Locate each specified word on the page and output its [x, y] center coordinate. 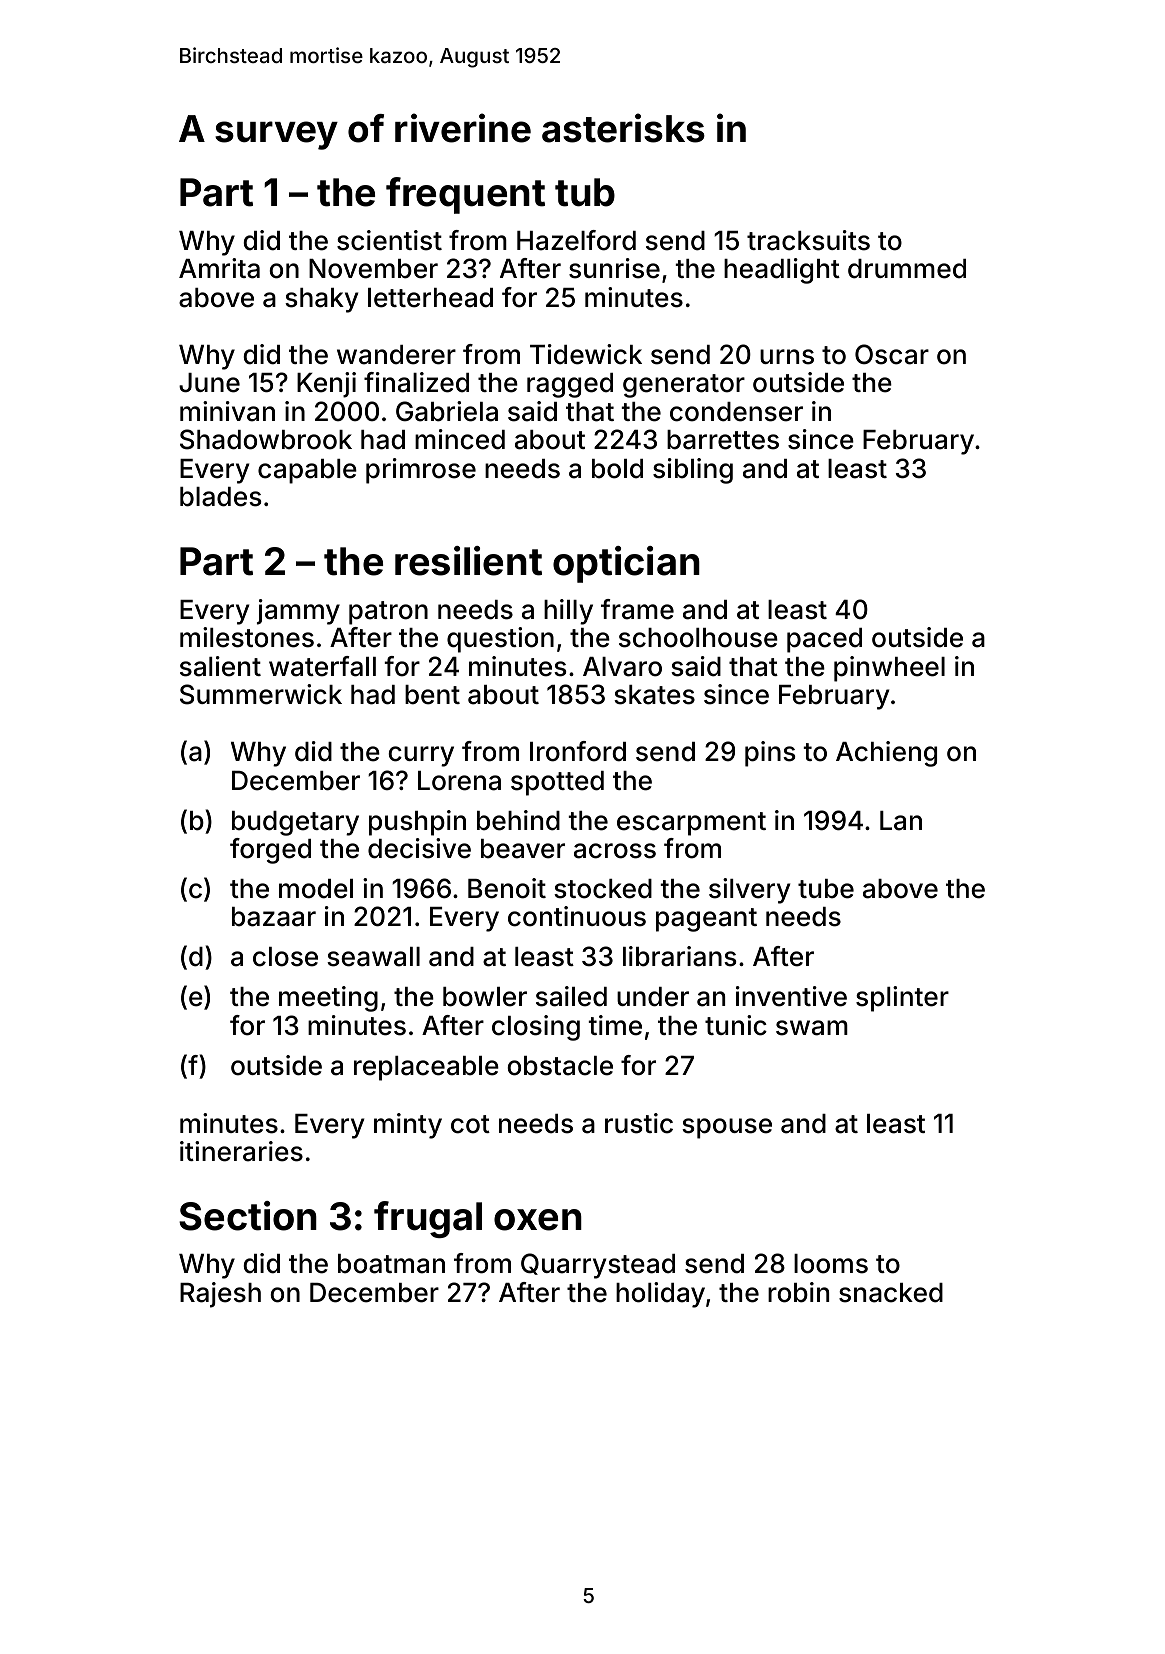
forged [270, 851]
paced [824, 640]
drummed [907, 269]
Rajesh [220, 1295]
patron [388, 613]
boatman [391, 1264]
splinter [902, 999]
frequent [465, 195]
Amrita [219, 268]
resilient [468, 561]
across [615, 851]
